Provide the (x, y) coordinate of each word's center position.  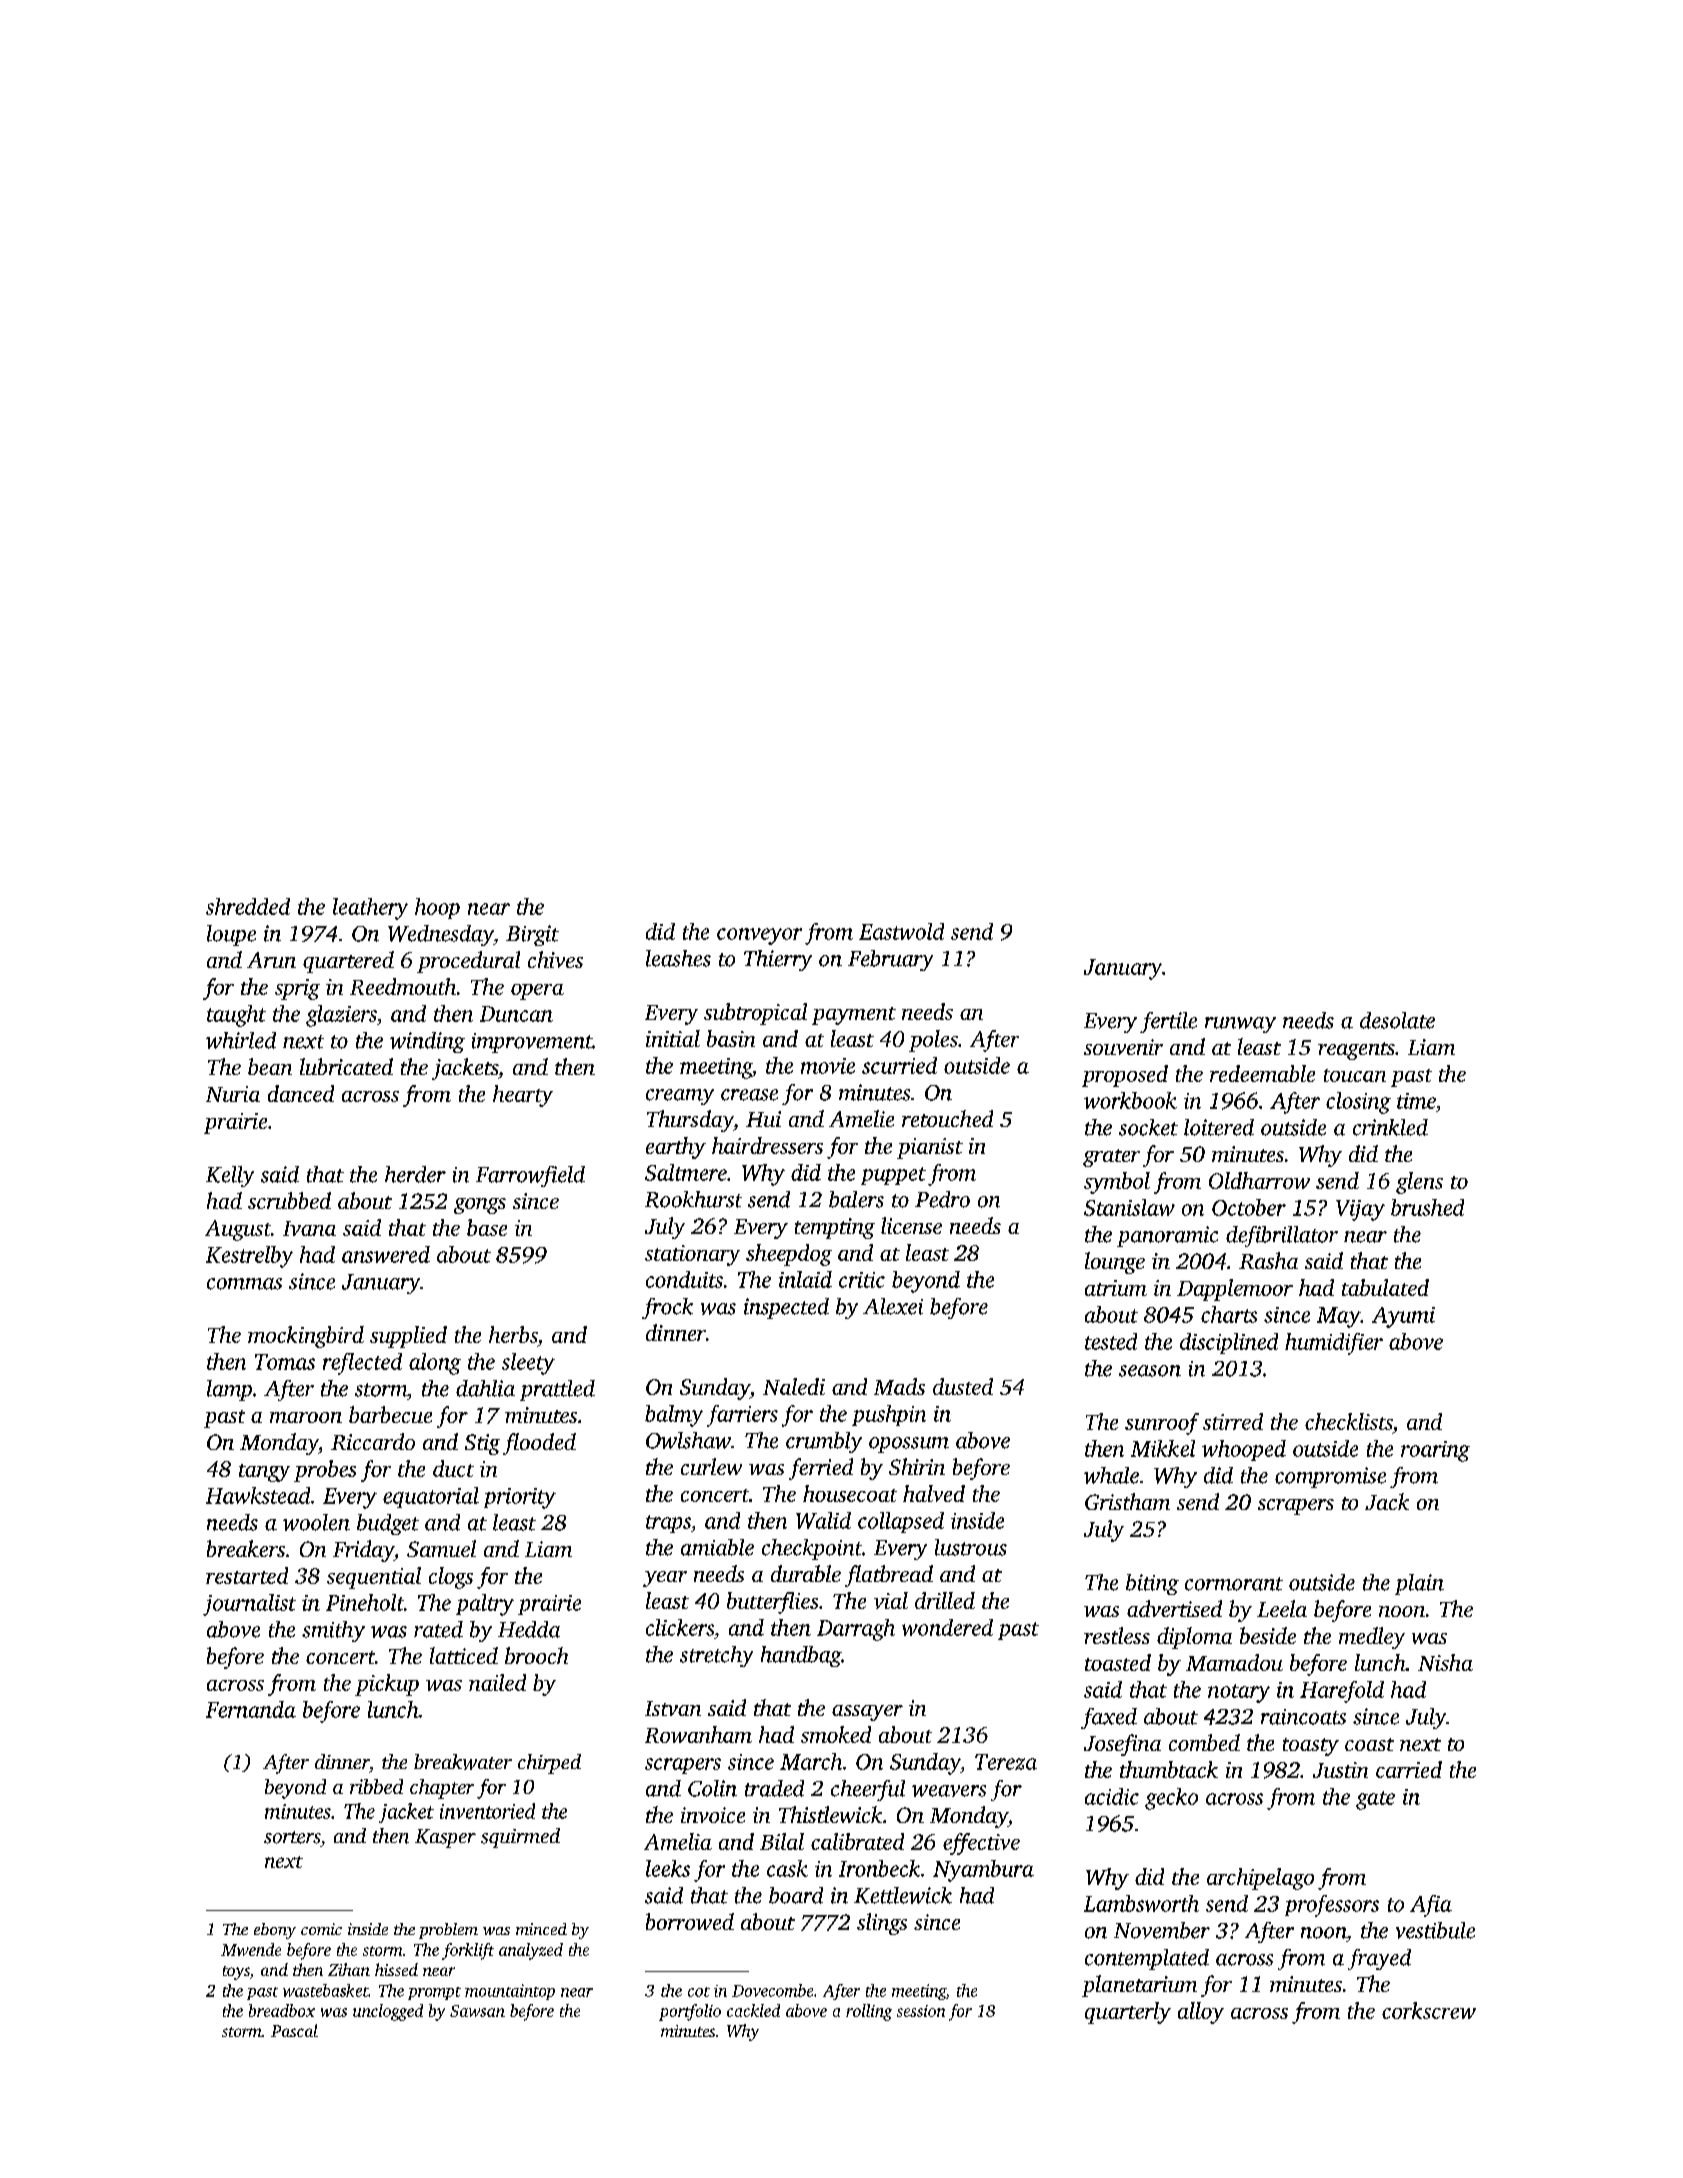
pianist (930, 1148)
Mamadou (1234, 1662)
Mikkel (1163, 1448)
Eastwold (901, 931)
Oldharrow (1259, 1180)
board (796, 1895)
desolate (1397, 1020)
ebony (275, 1931)
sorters (292, 1837)
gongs (480, 1206)
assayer (867, 1713)
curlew (711, 1466)
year (665, 1579)
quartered (348, 962)
